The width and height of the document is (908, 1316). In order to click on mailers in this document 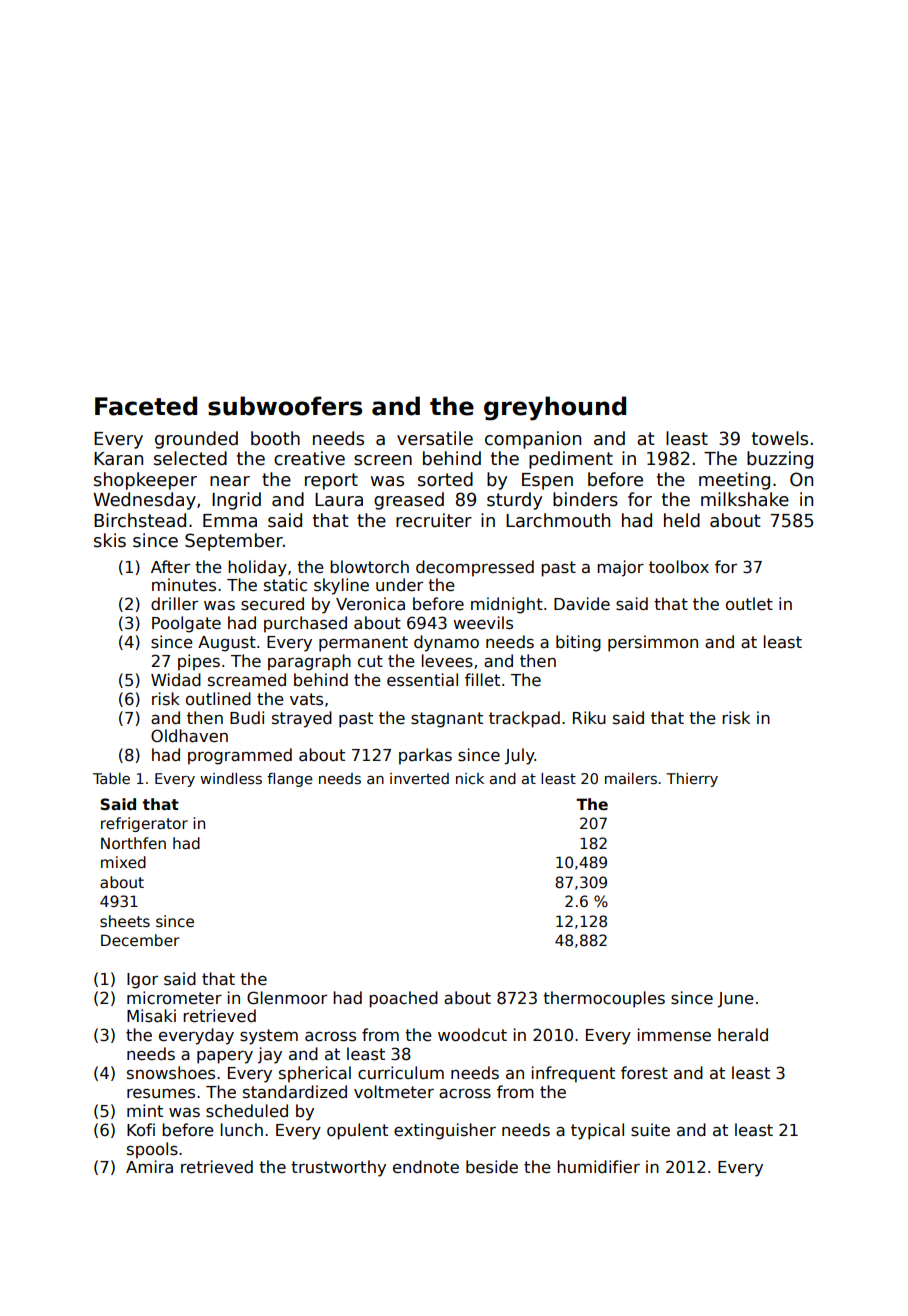, I will do `click(631, 778)`.
